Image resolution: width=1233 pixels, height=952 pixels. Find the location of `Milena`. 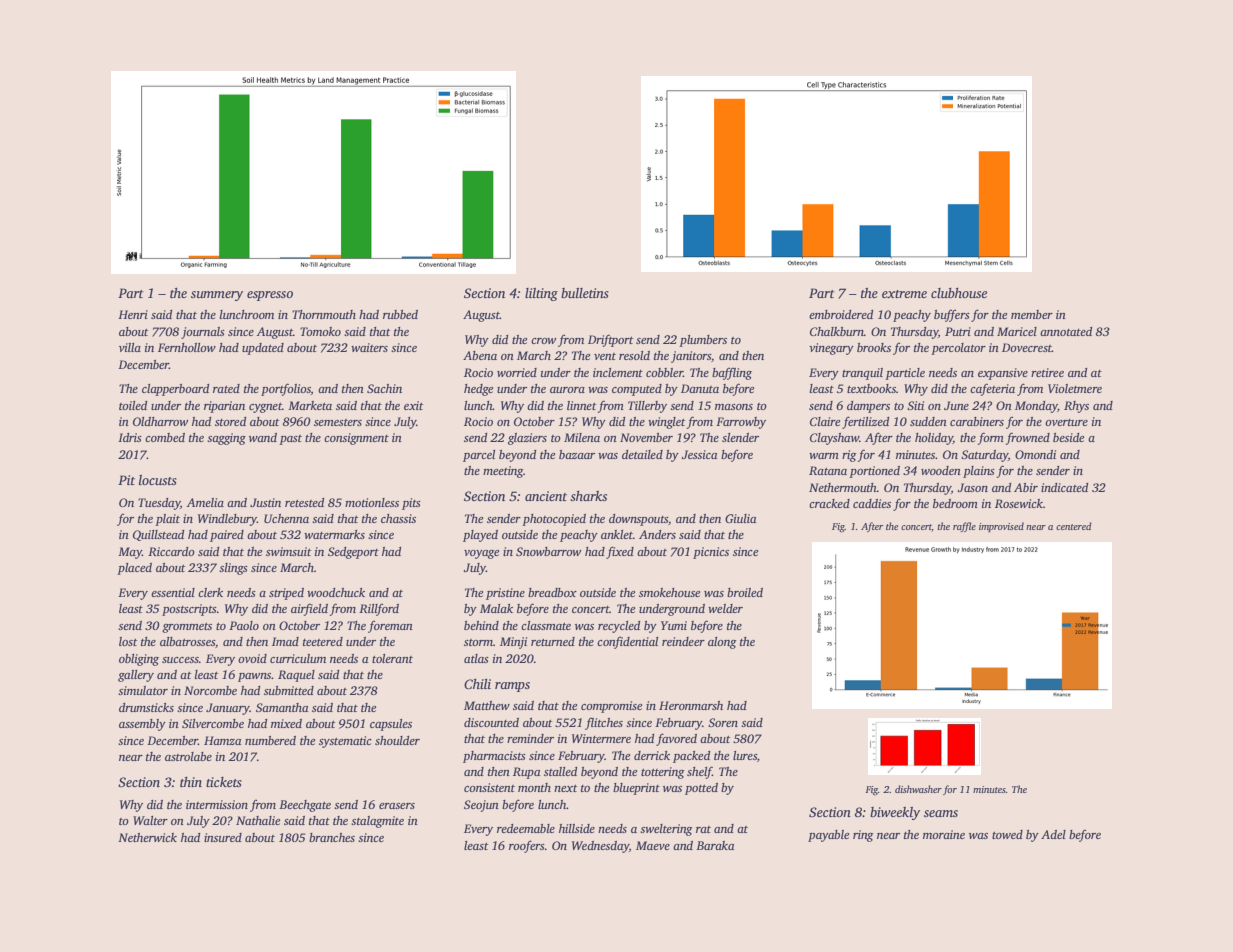

Milena is located at coordinates (582, 437).
